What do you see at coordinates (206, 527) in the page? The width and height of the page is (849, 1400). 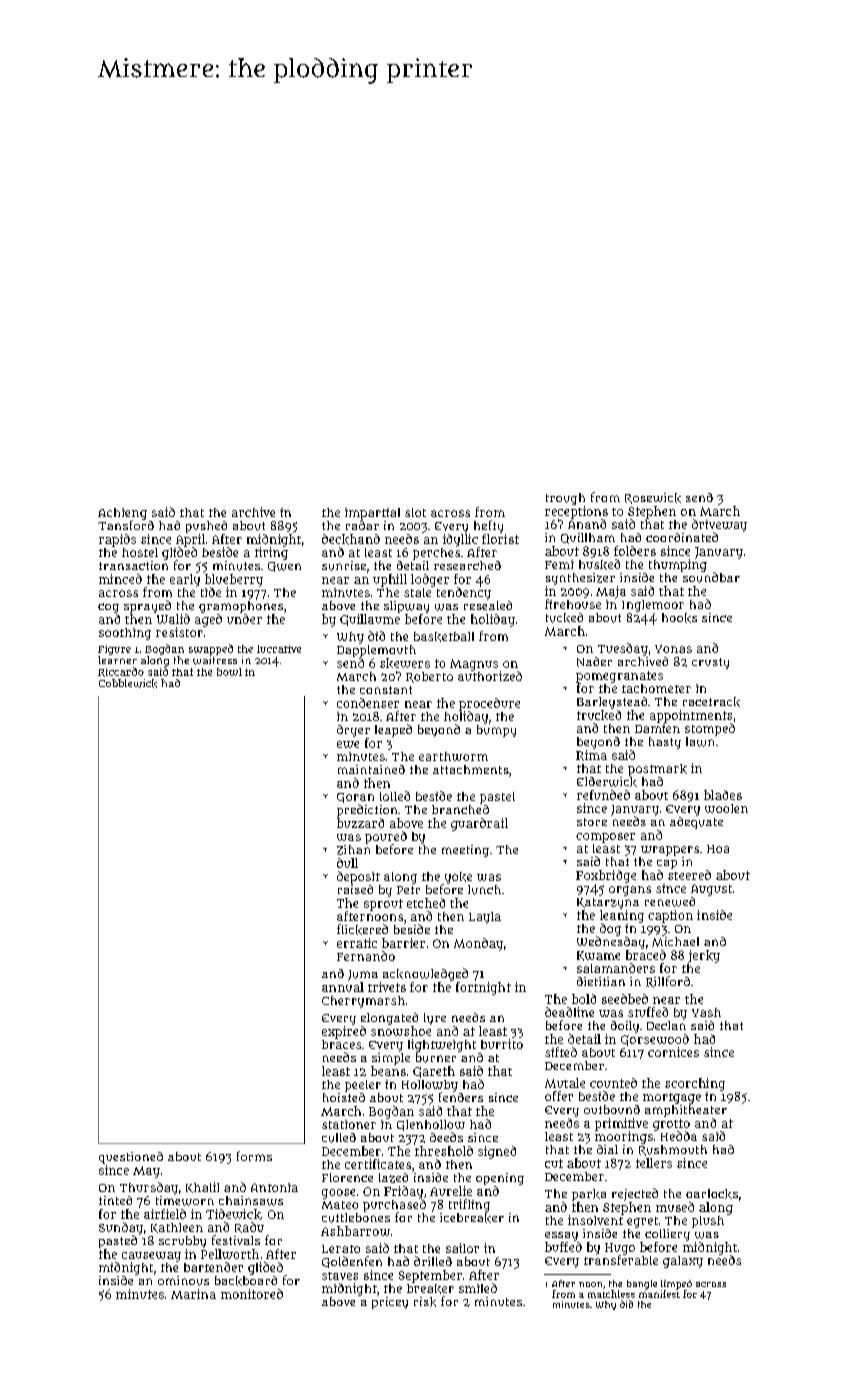 I see `pushed` at bounding box center [206, 527].
